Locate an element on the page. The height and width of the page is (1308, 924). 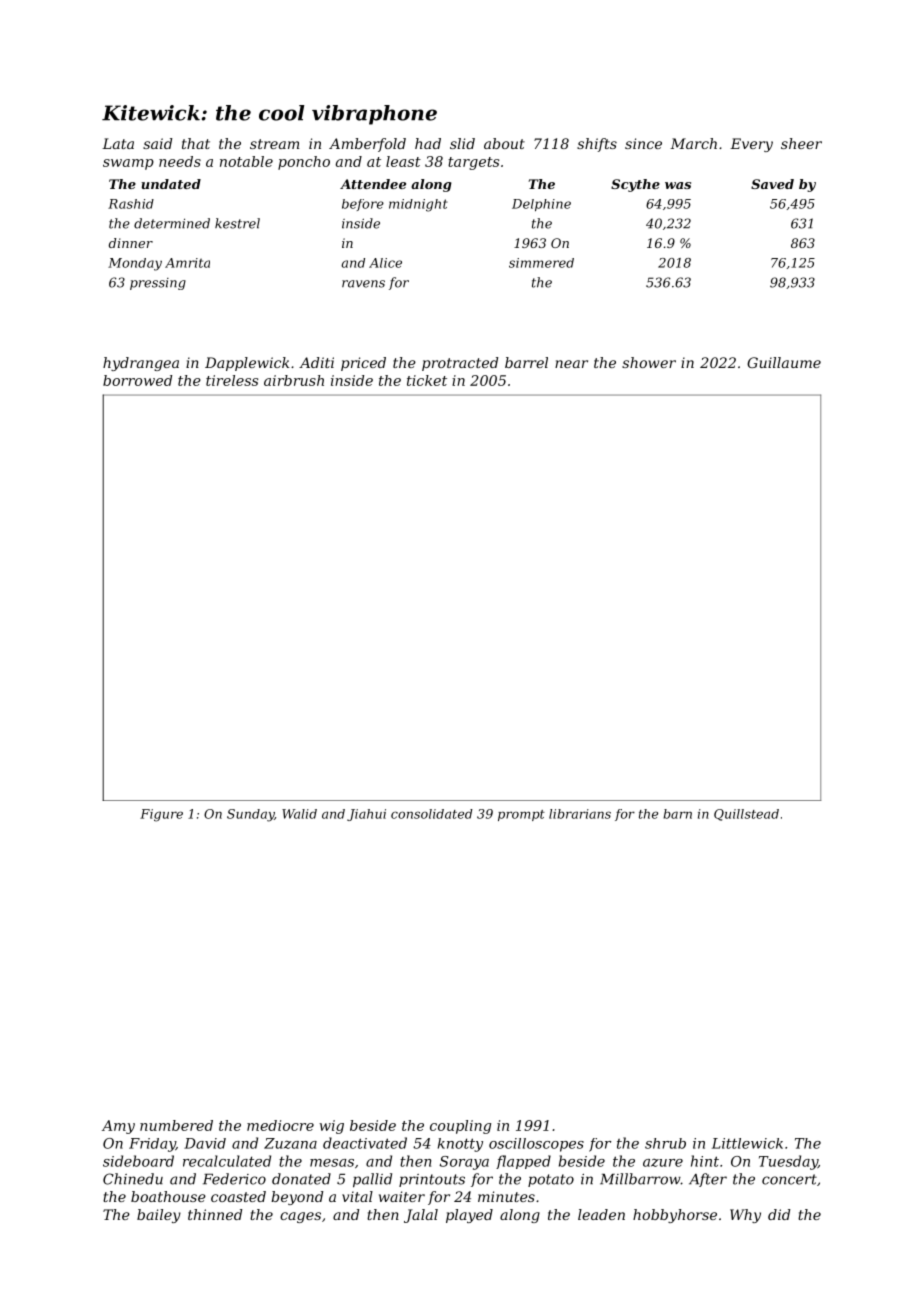
Dapplewick is located at coordinates (247, 364).
